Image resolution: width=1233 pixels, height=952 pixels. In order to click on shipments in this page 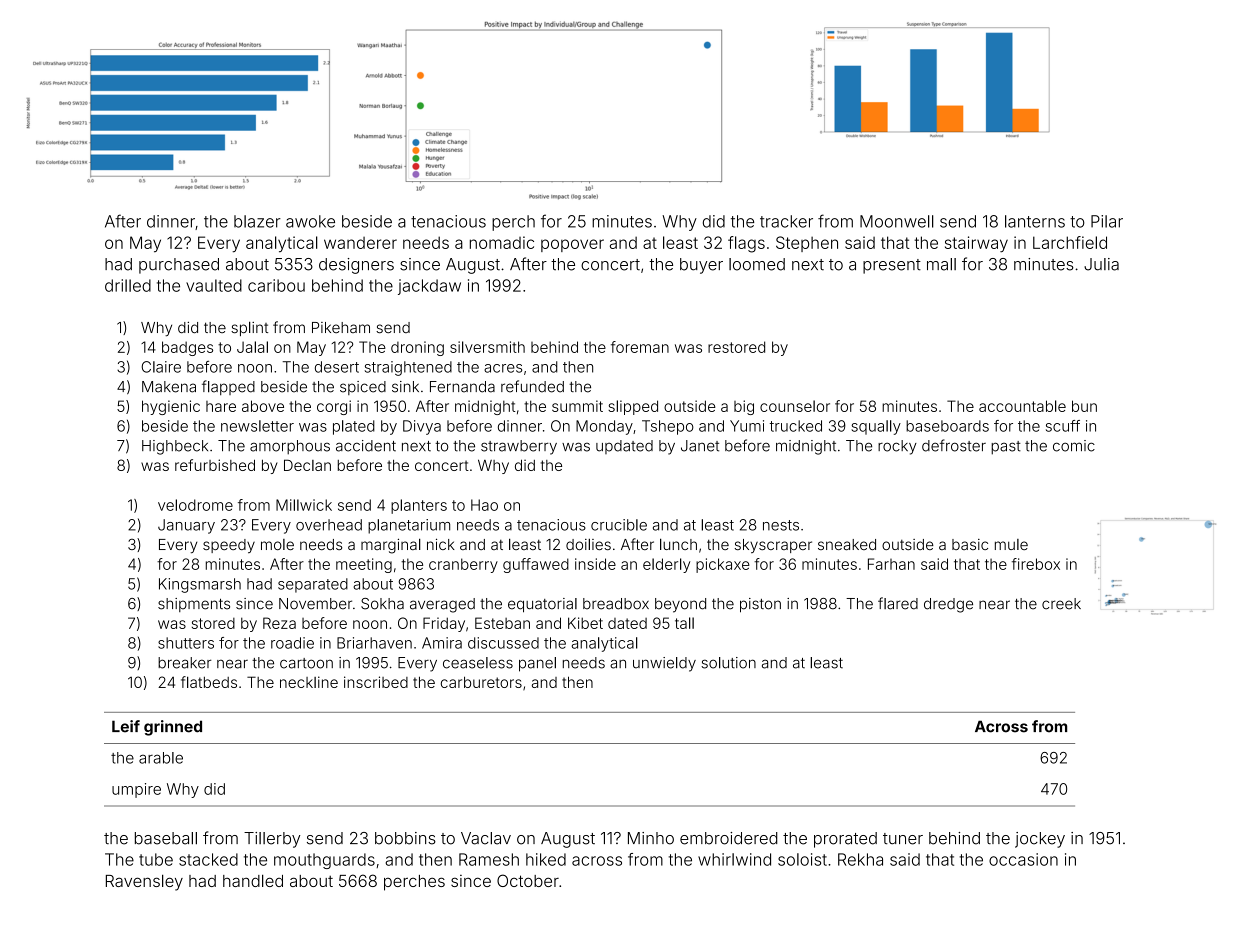, I will do `click(194, 605)`.
